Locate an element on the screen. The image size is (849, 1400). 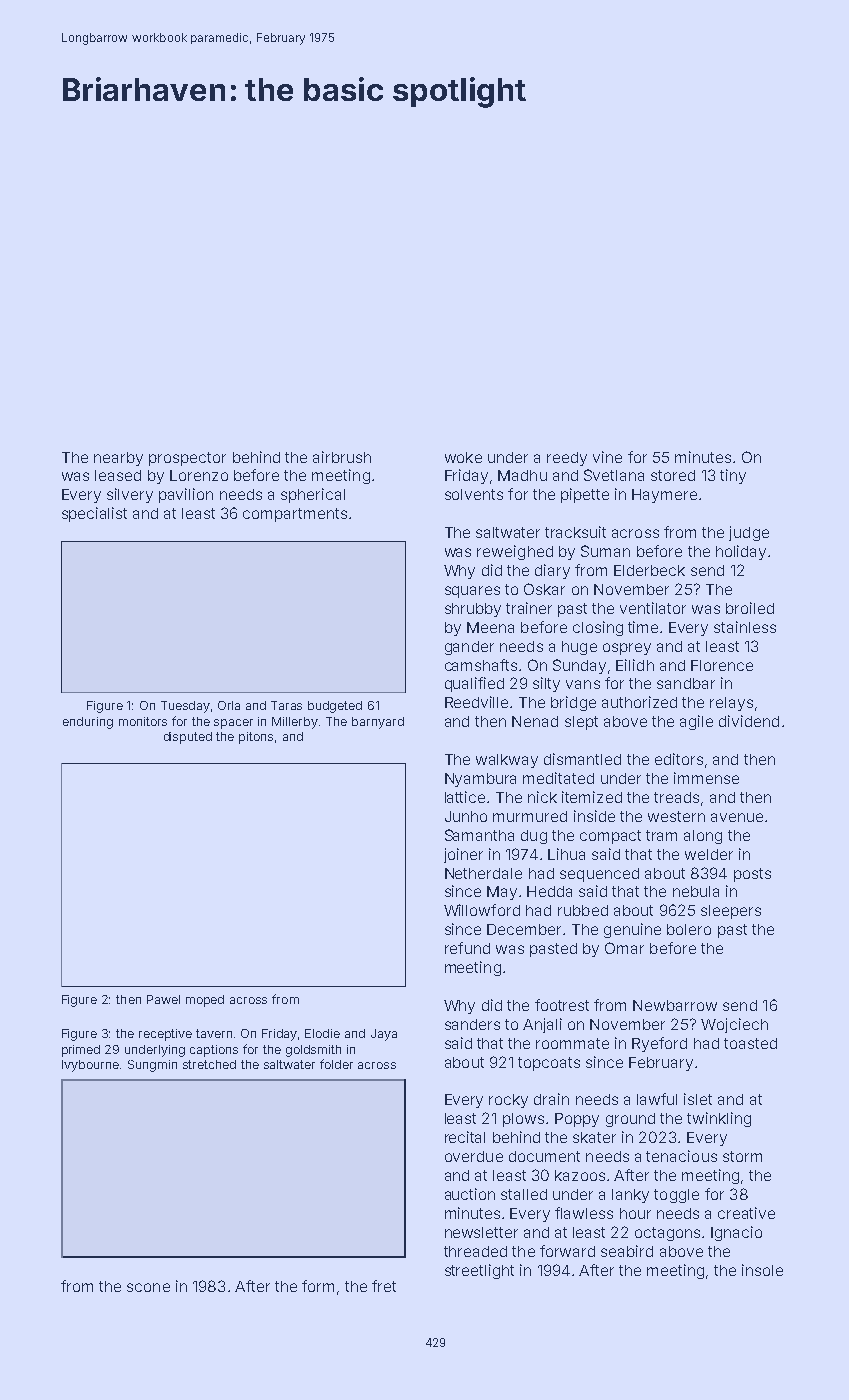
squares is located at coordinates (472, 592).
